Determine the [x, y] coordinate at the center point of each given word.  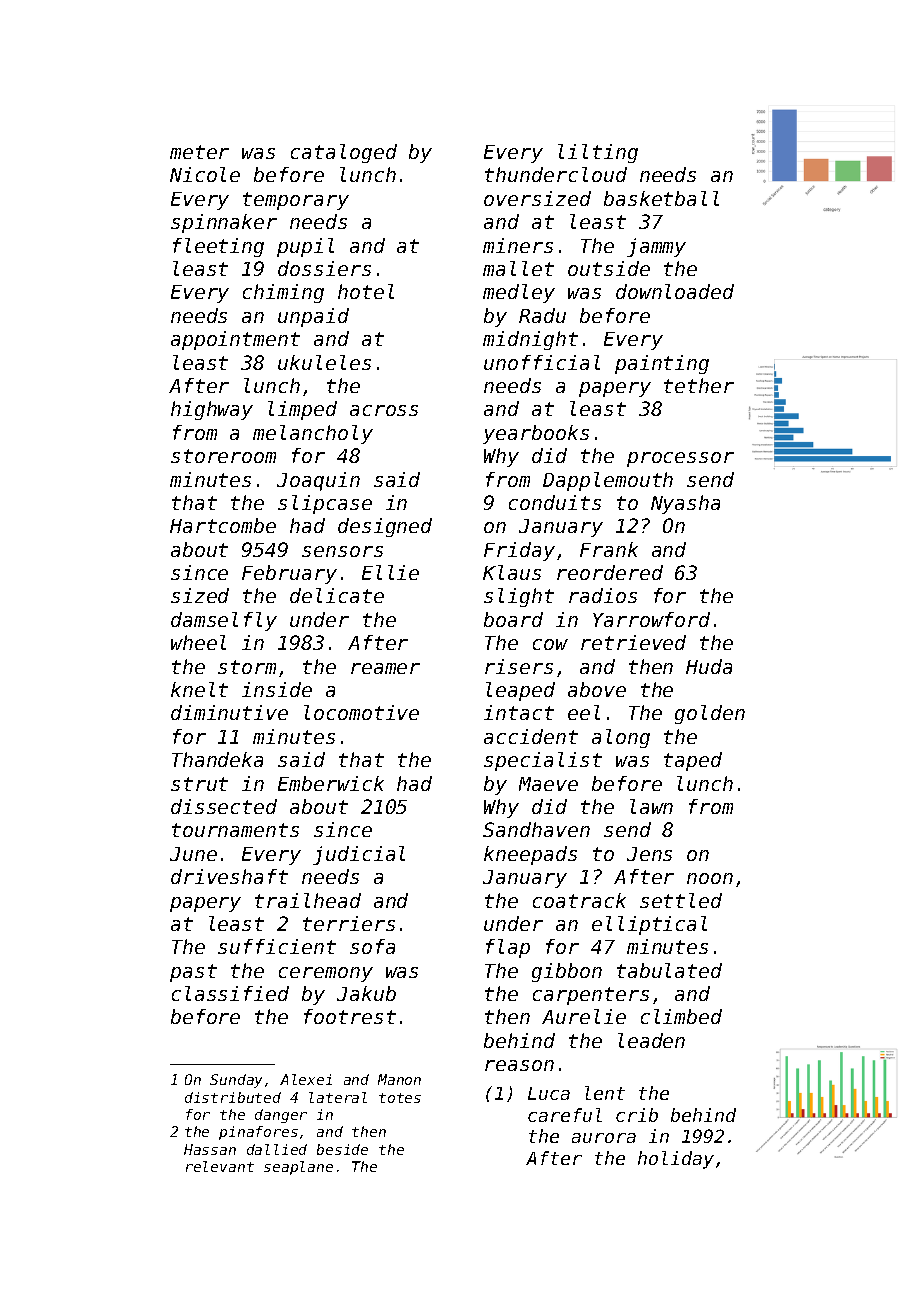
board [513, 619]
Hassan [210, 1149]
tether [699, 385]
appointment [235, 340]
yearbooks [536, 434]
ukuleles [324, 362]
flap [508, 948]
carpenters [591, 996]
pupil [305, 247]
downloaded [675, 291]
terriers [349, 923]
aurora [604, 1138]
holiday [676, 1160]
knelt [199, 689]
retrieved [633, 642]
